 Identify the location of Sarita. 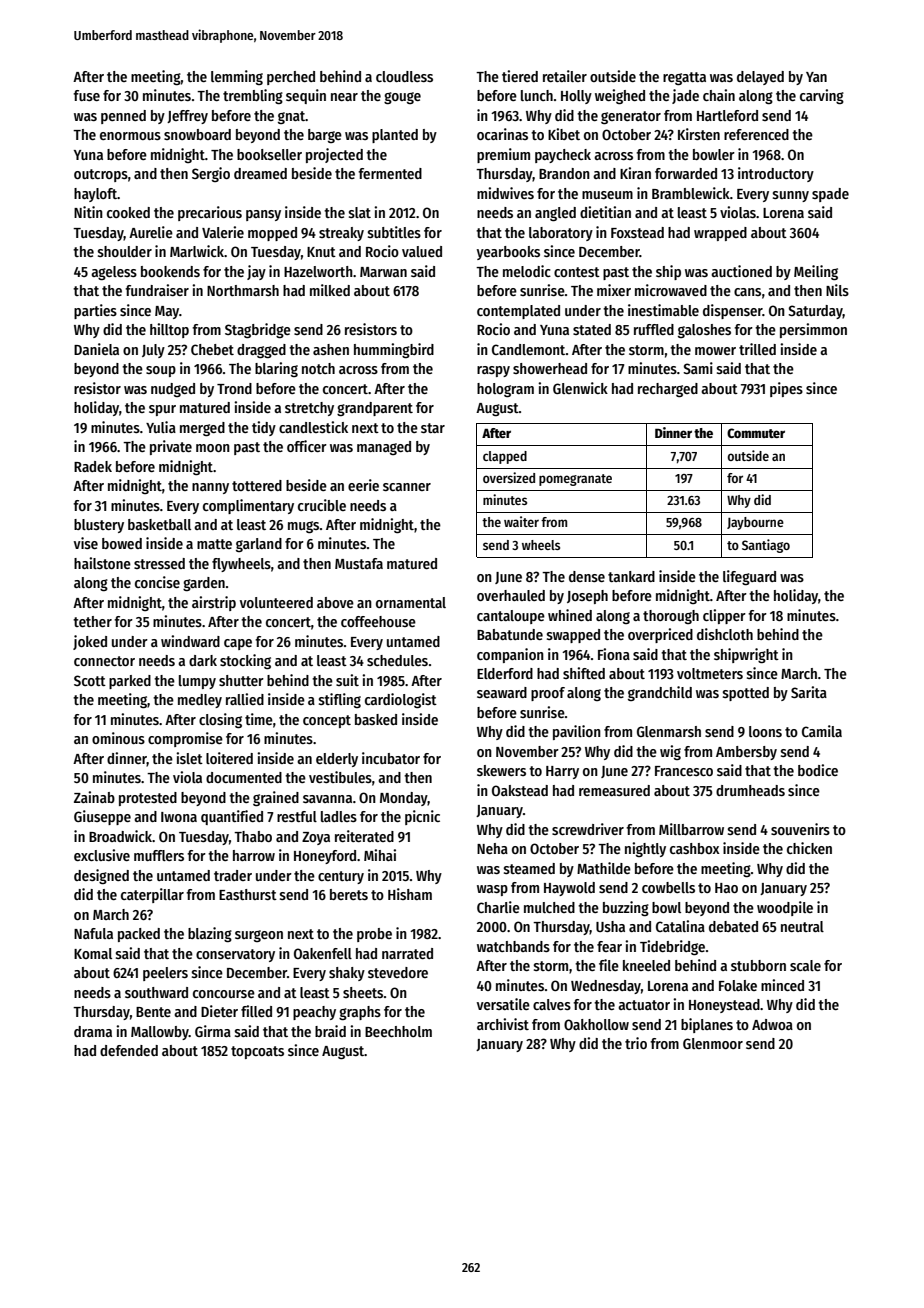
(809, 692).
